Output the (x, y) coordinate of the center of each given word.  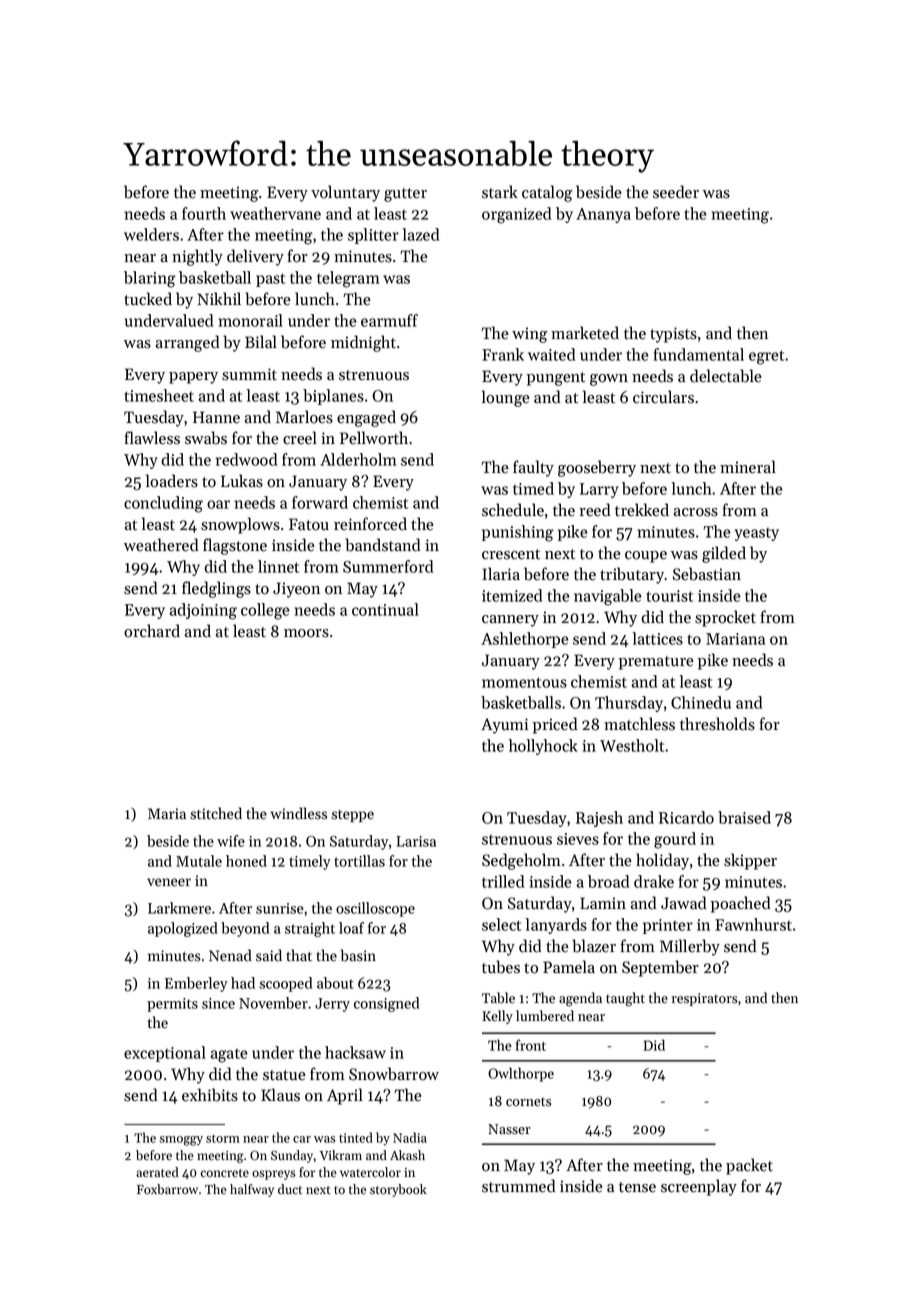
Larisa (416, 841)
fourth (204, 213)
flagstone (235, 546)
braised (744, 817)
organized (516, 215)
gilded (724, 554)
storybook (398, 1190)
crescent (511, 554)
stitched (216, 813)
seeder (676, 192)
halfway (252, 1190)
